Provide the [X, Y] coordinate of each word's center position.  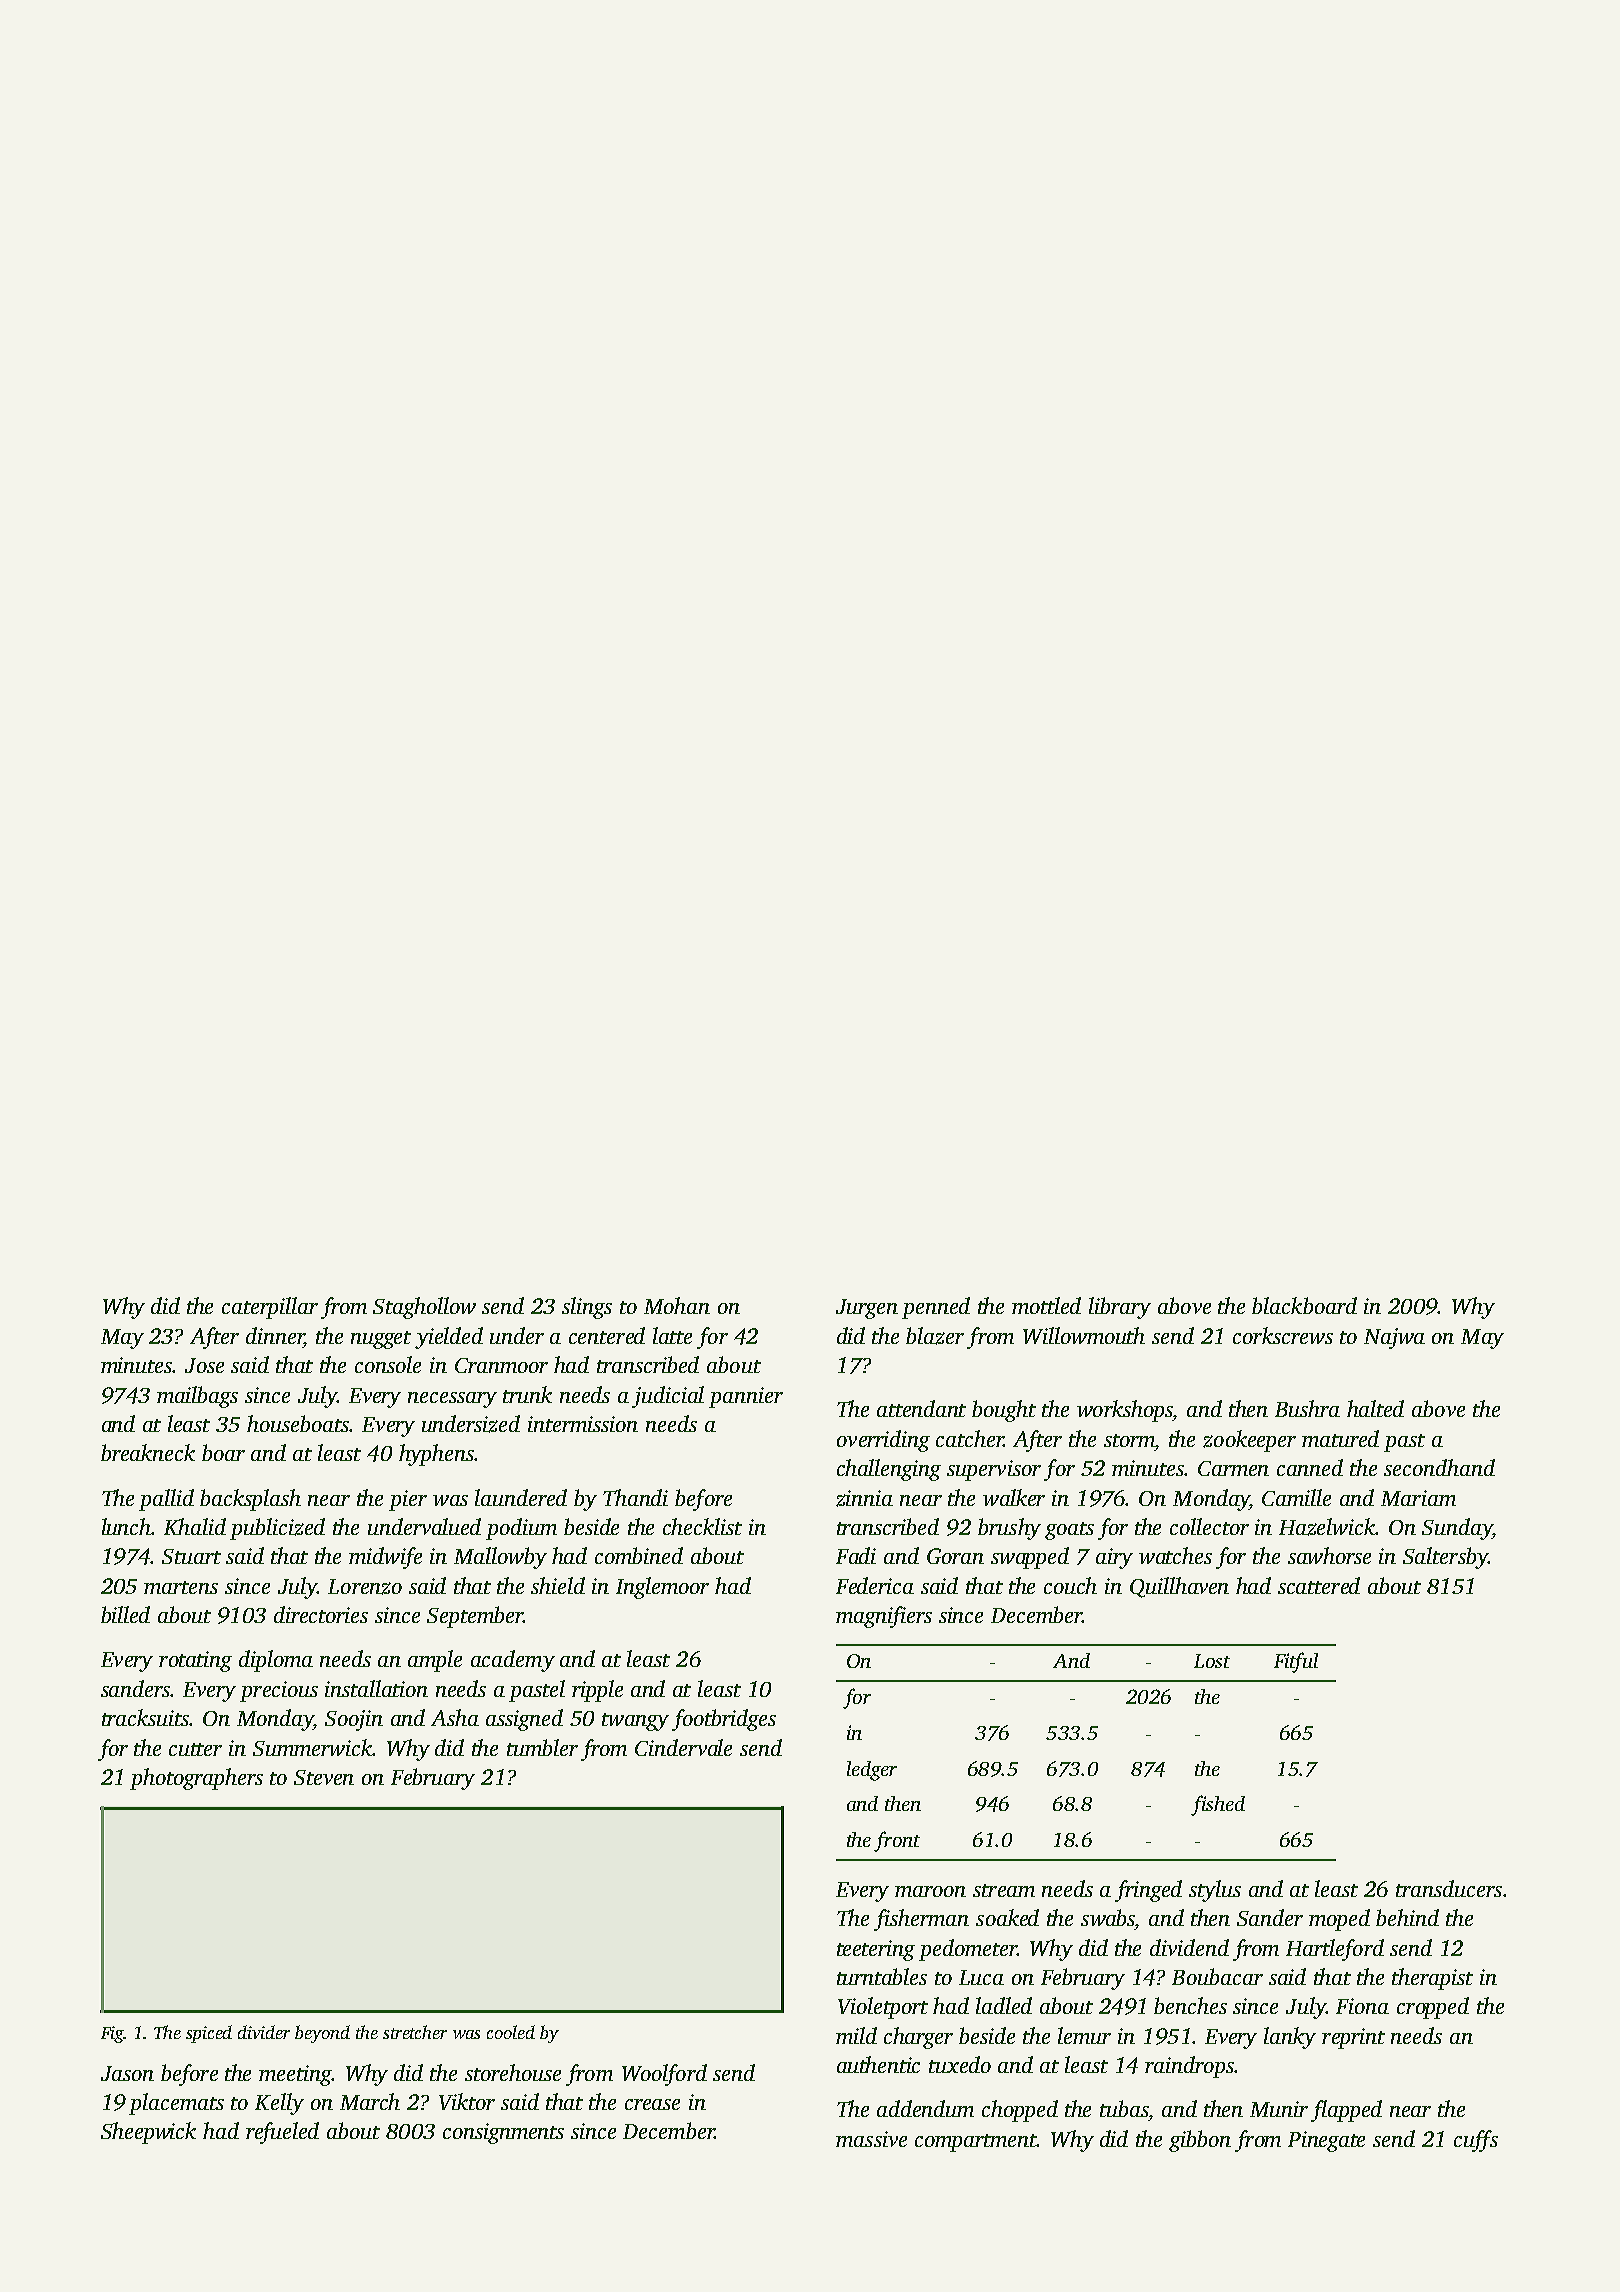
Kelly [279, 2104]
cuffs [1476, 2141]
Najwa [1394, 1338]
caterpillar [270, 1308]
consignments [503, 2133]
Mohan [677, 1305]
